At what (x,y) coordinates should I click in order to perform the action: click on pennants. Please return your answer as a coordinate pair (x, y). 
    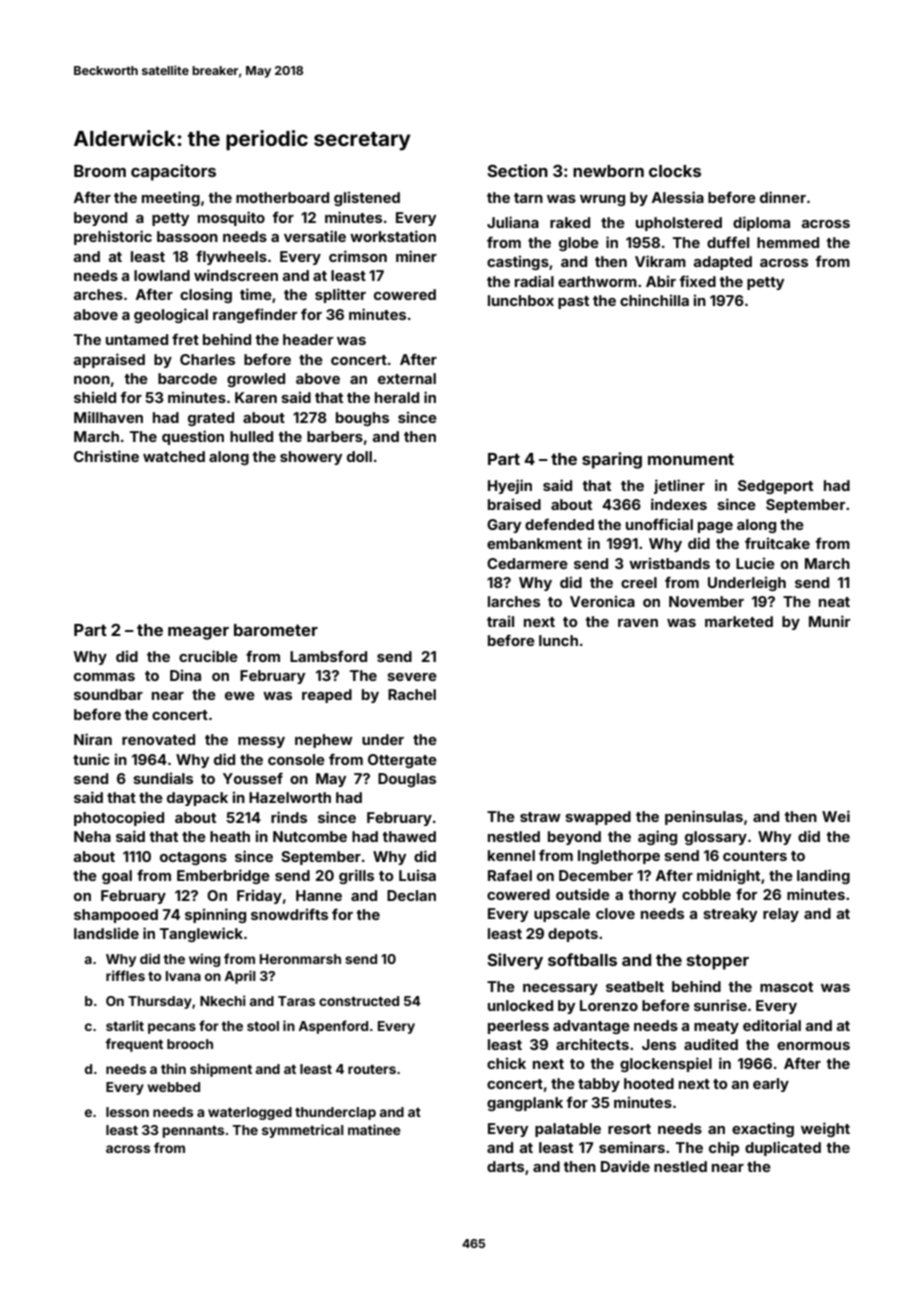
    Looking at the image, I should click on (193, 1132).
